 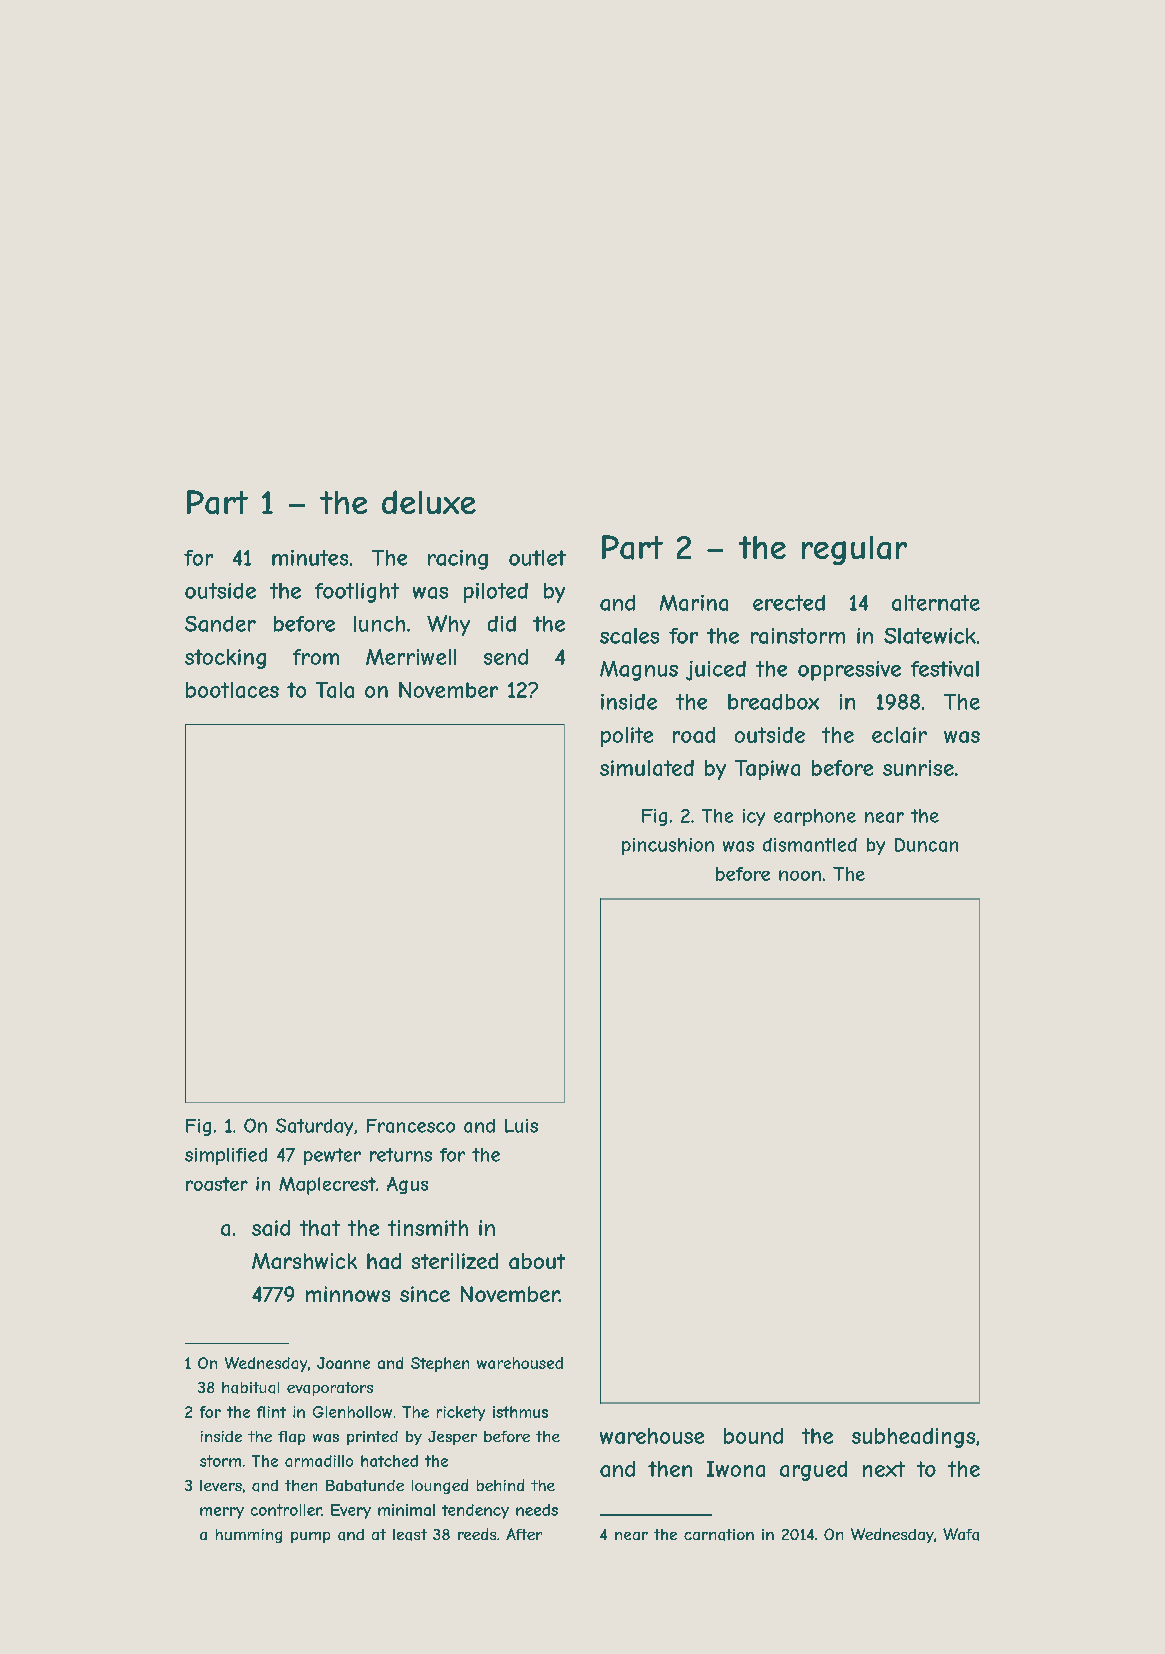 What do you see at coordinates (854, 550) in the screenshot?
I see `regular` at bounding box center [854, 550].
